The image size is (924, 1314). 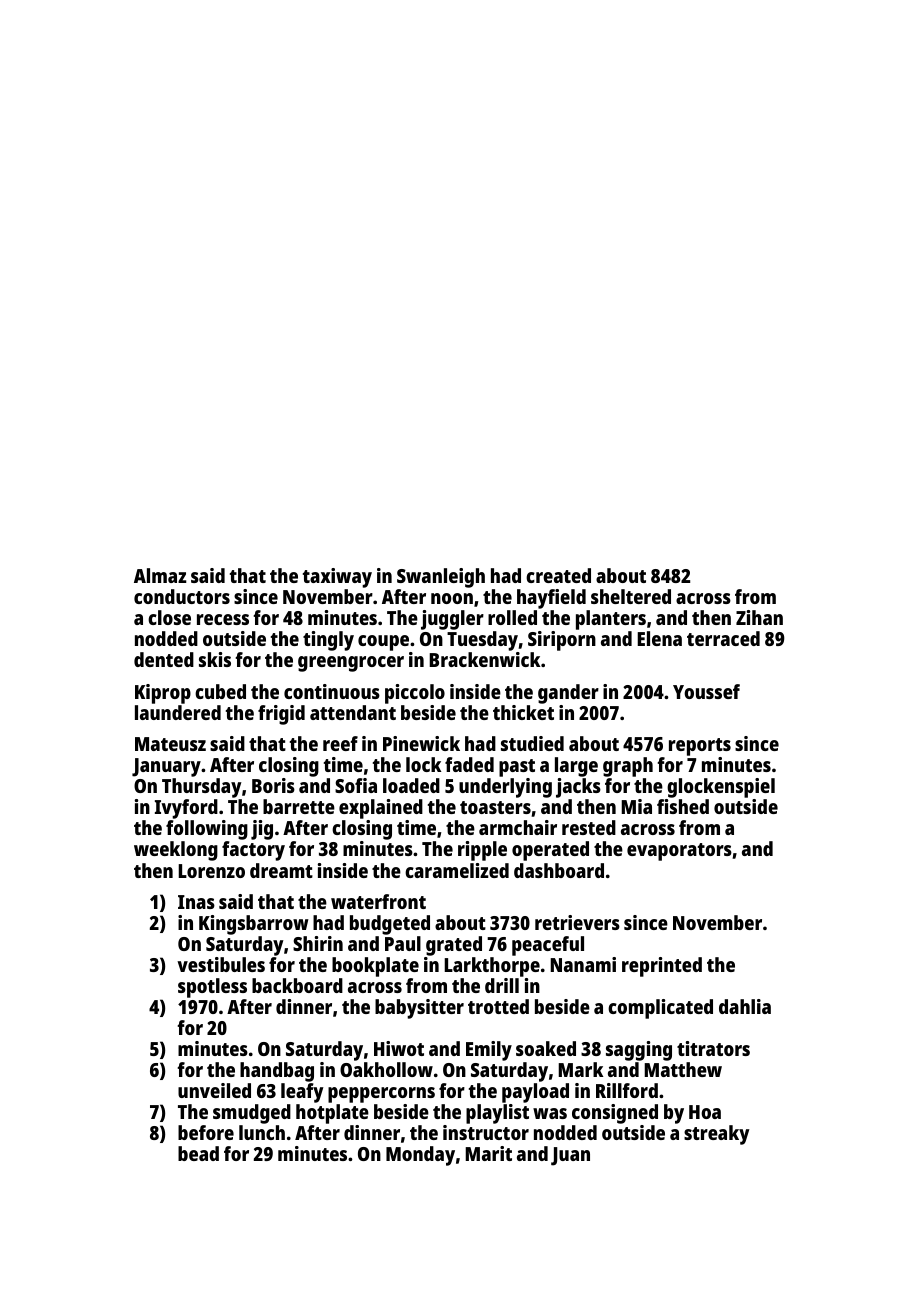 What do you see at coordinates (420, 1156) in the screenshot?
I see `Monday` at bounding box center [420, 1156].
